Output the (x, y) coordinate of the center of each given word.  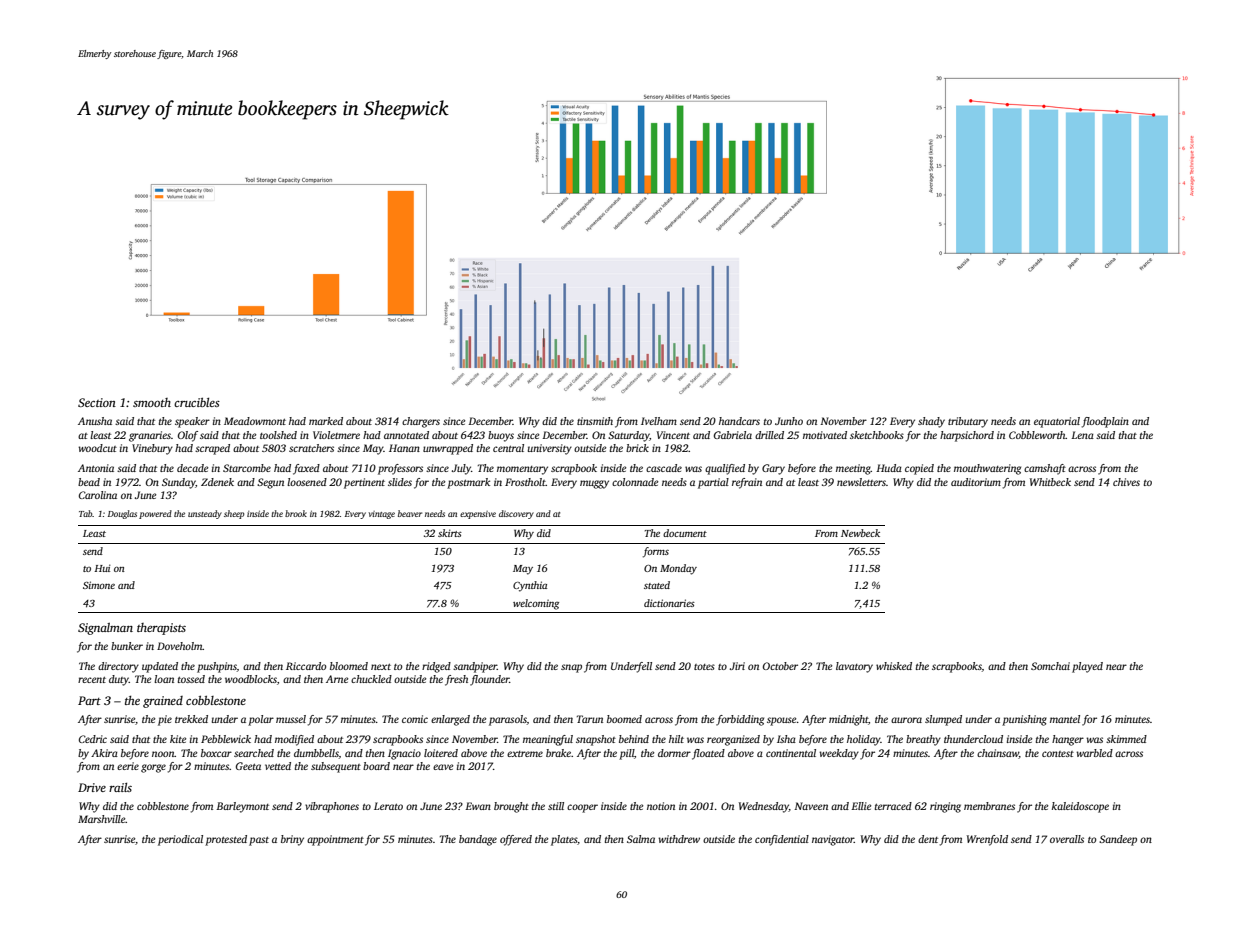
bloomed (349, 666)
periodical (180, 840)
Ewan (478, 806)
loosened (307, 482)
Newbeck (860, 533)
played (1087, 667)
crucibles (197, 402)
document (685, 533)
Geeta (248, 766)
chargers (421, 422)
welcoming (536, 604)
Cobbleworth (1037, 435)
